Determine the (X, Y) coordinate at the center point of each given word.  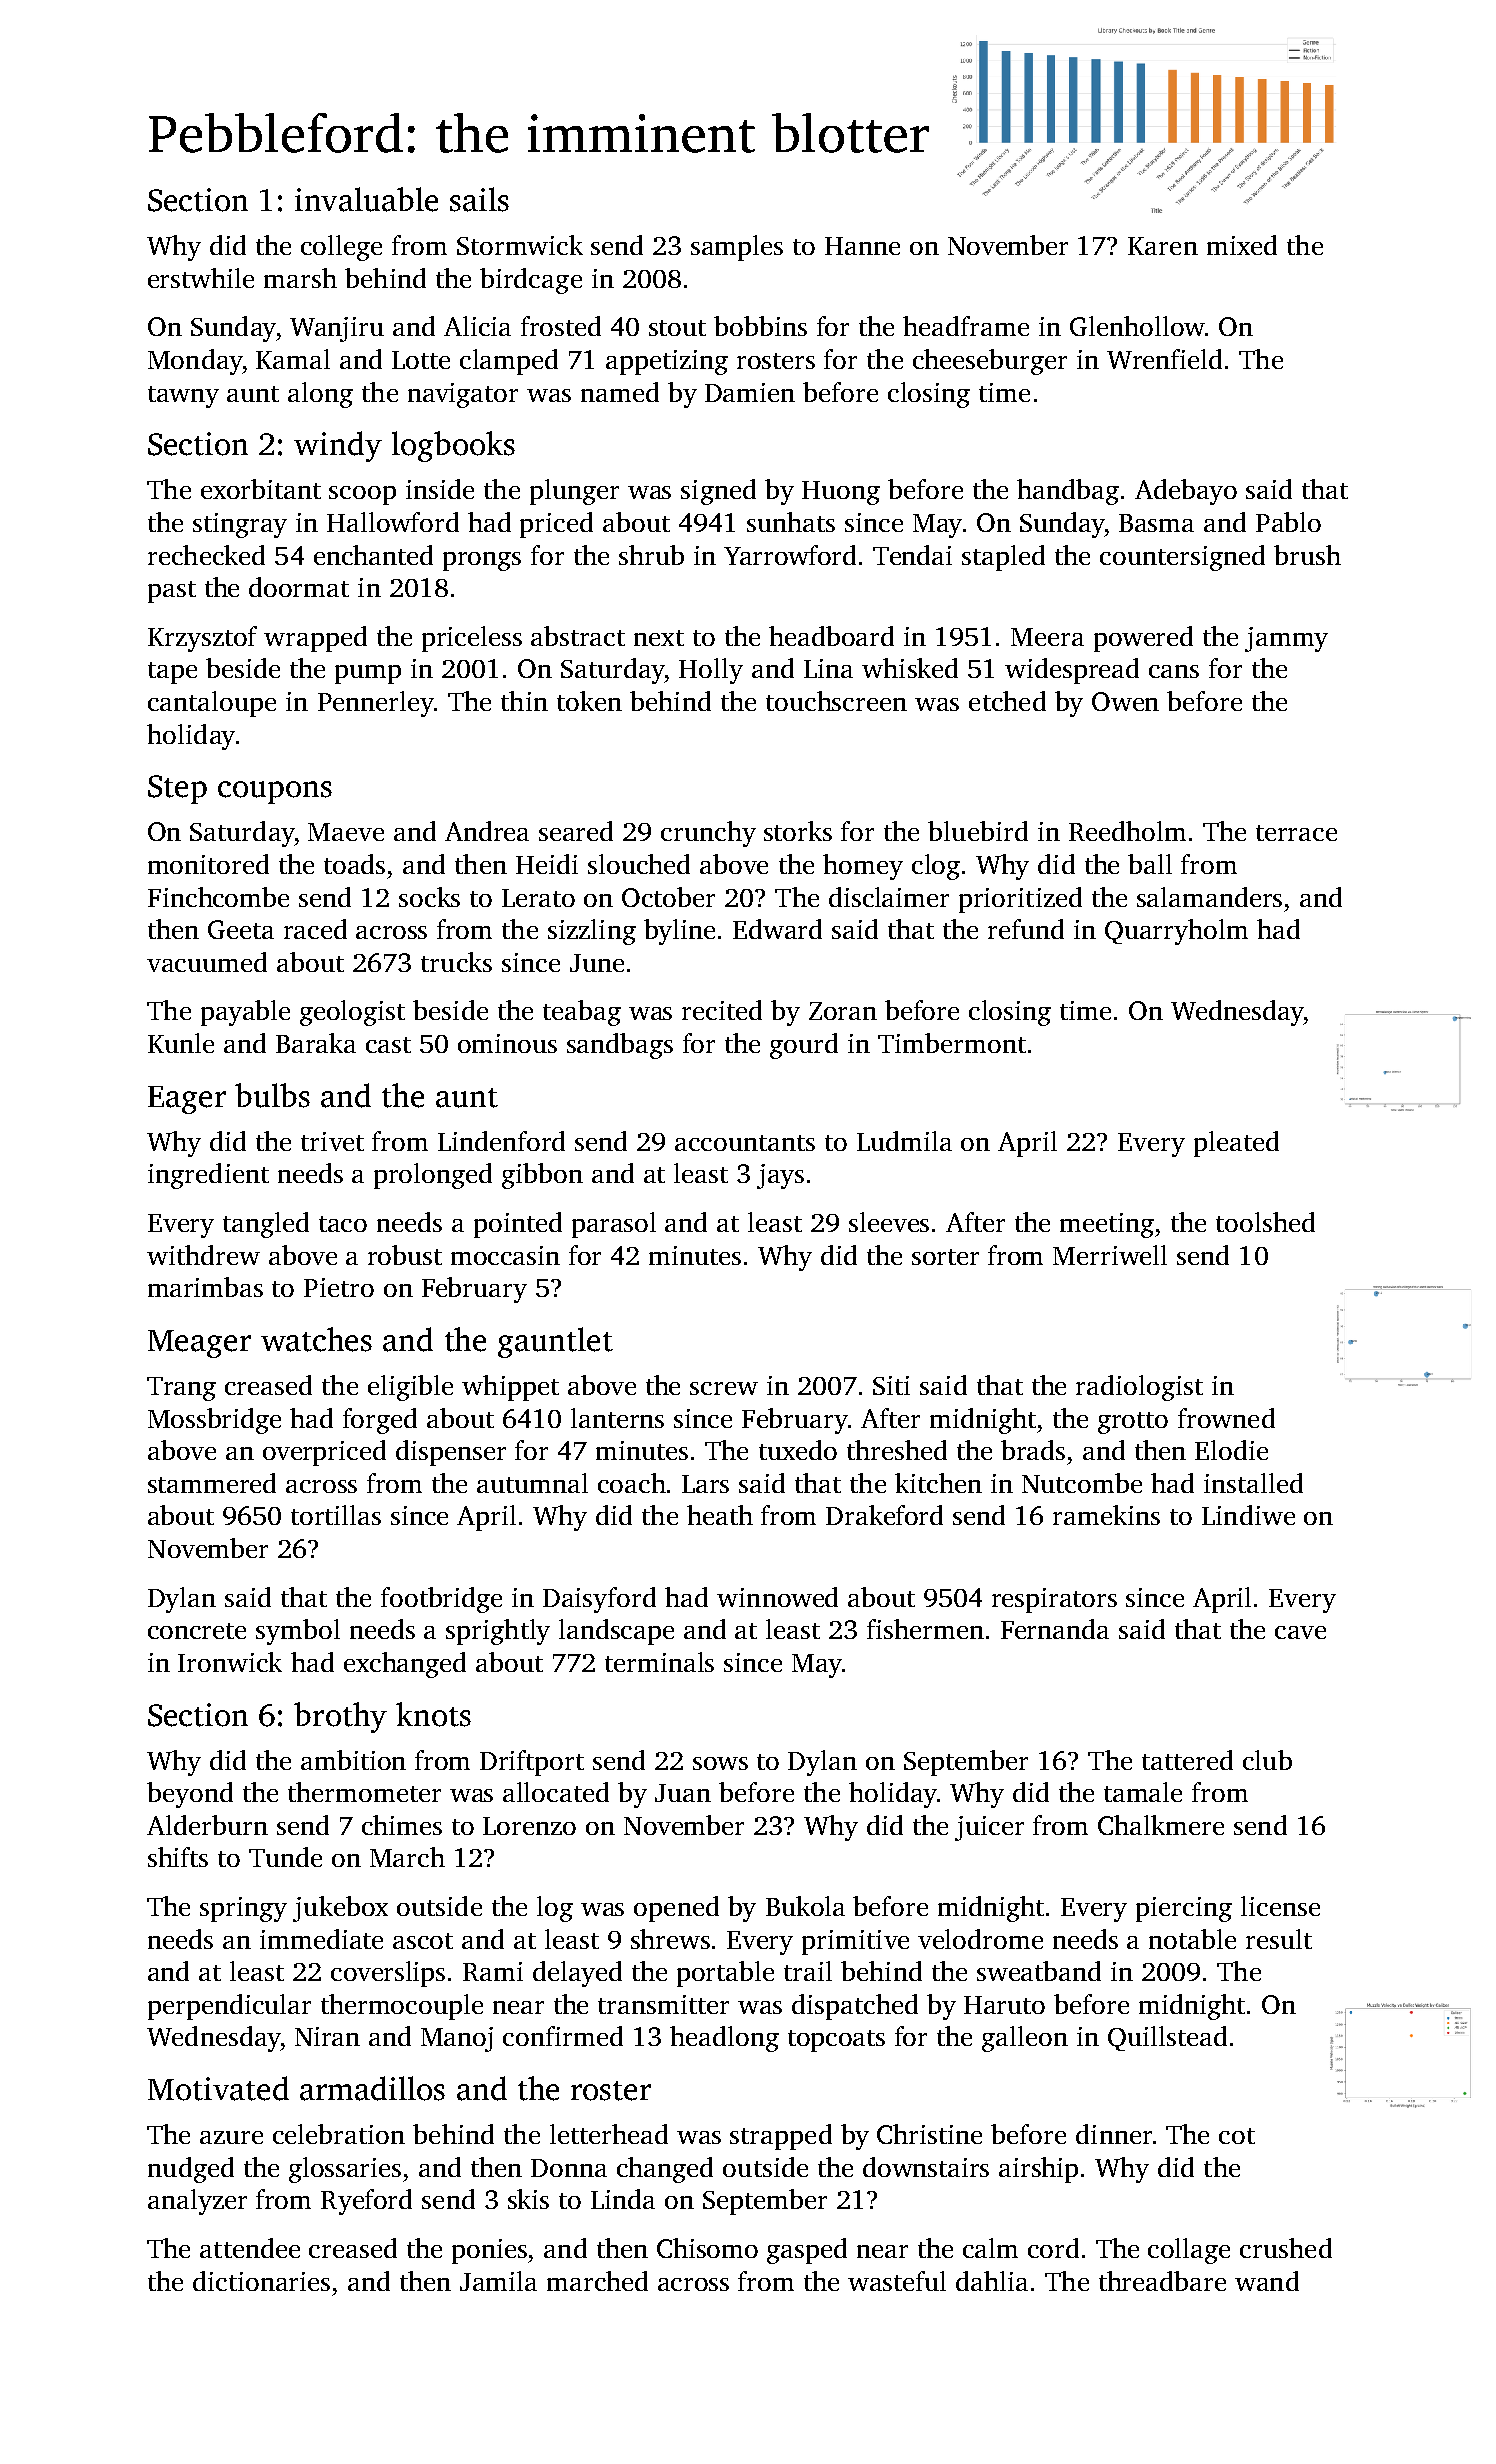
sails (479, 199)
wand (1267, 2281)
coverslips (388, 1974)
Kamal (293, 359)
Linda (623, 2199)
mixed (1242, 245)
